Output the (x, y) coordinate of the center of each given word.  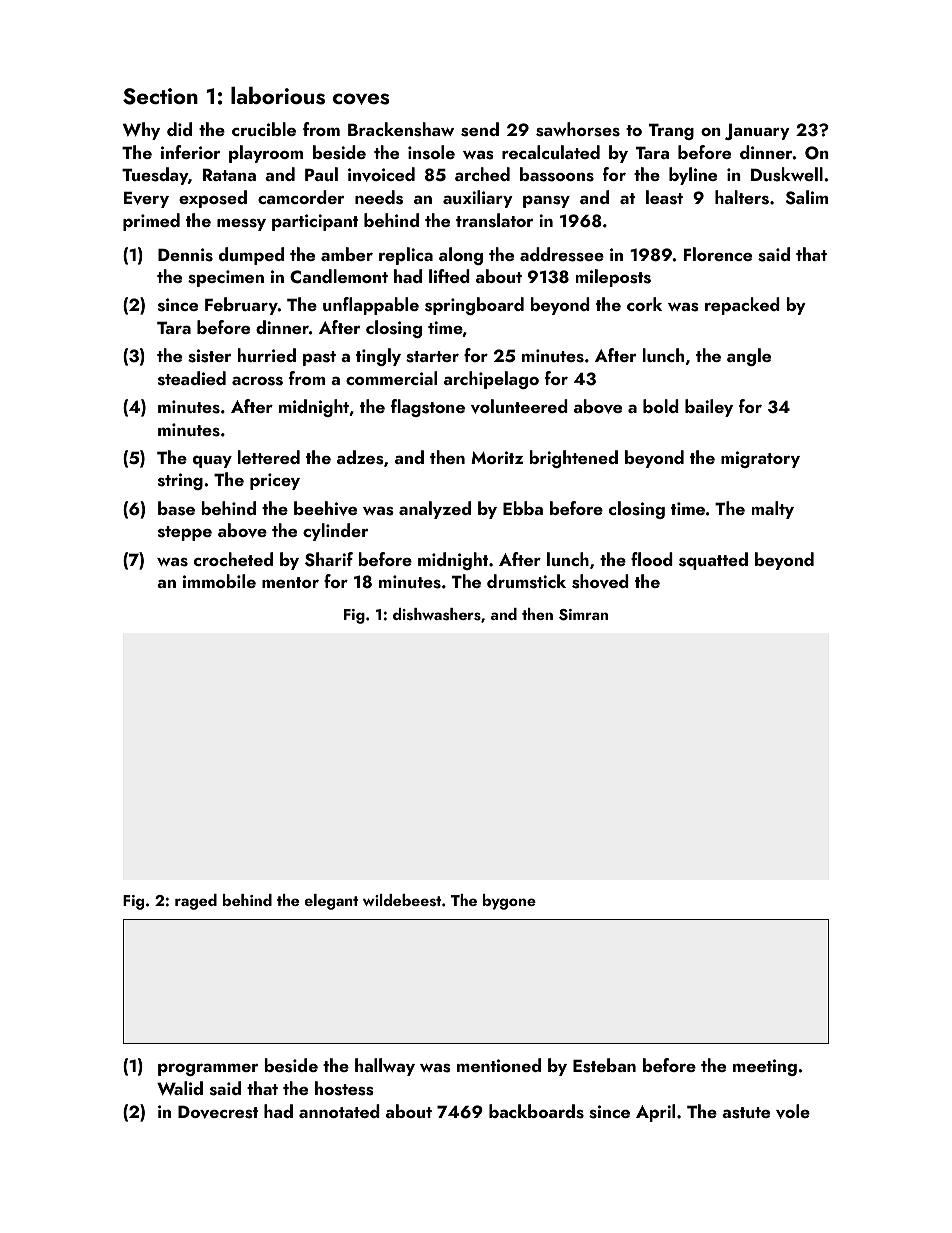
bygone (509, 902)
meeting (765, 1067)
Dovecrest (218, 1112)
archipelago (491, 380)
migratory (760, 459)
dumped (251, 256)
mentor (290, 582)
